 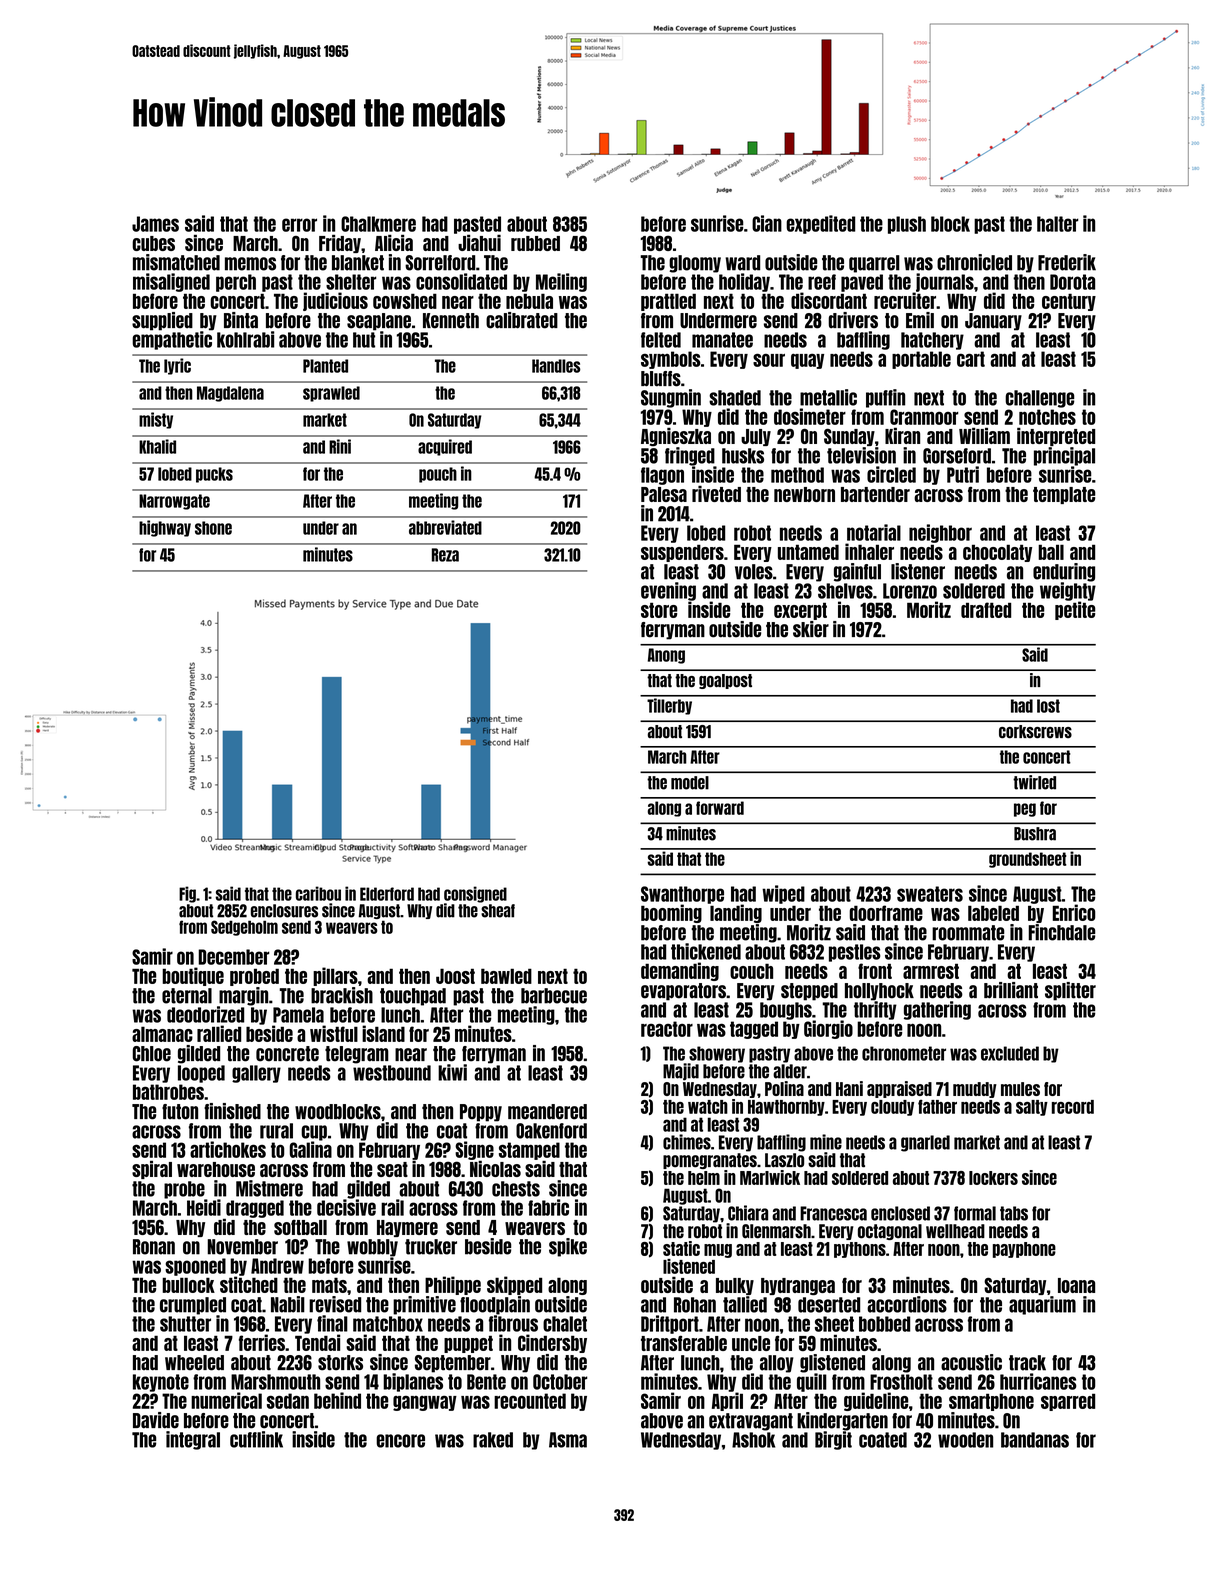 What do you see at coordinates (284, 911) in the image?
I see `enclosures` at bounding box center [284, 911].
